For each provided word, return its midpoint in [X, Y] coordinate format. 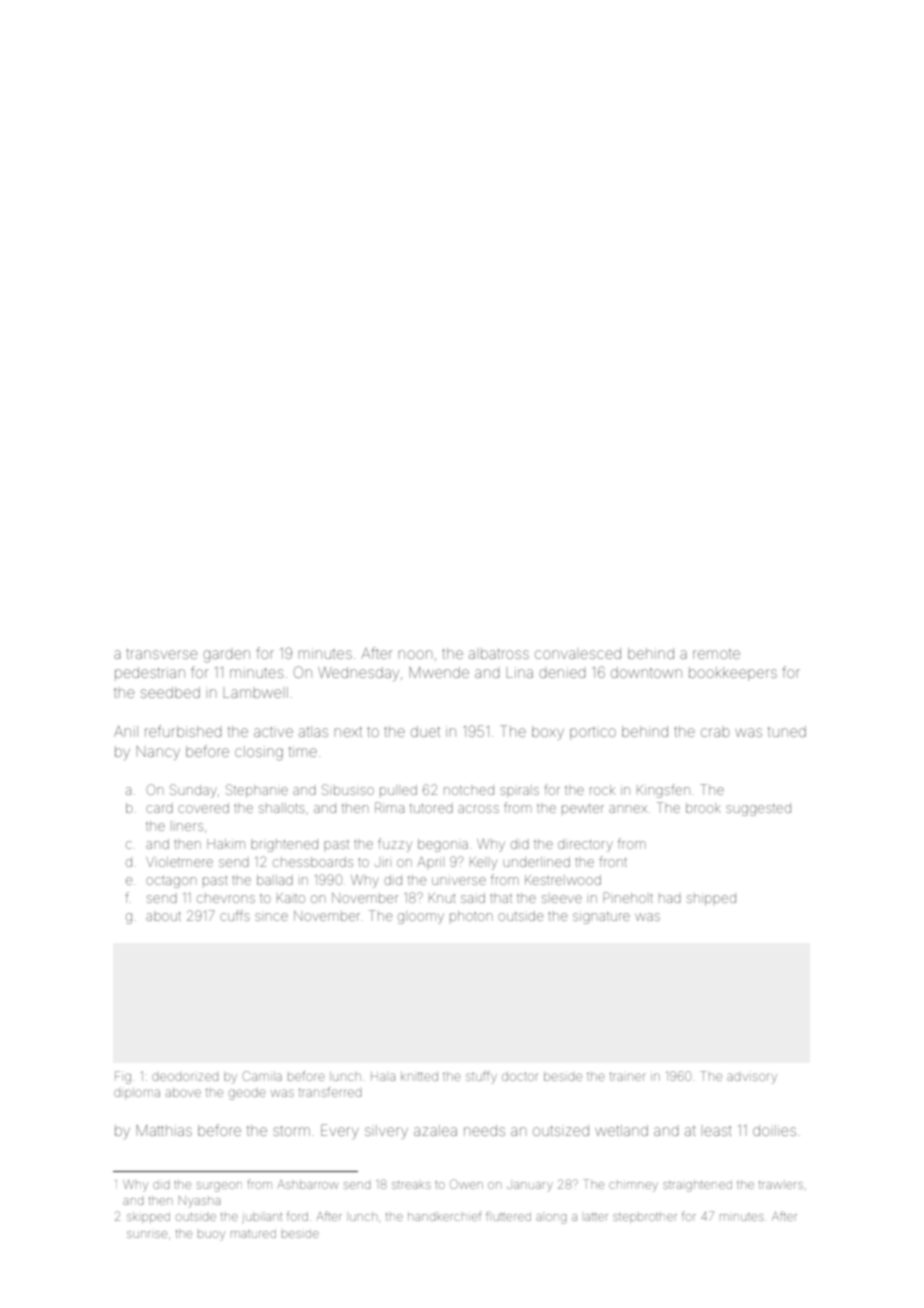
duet [425, 731]
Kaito [291, 898]
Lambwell [255, 692]
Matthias [164, 1130]
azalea [435, 1130]
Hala [383, 1076]
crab [715, 732]
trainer [628, 1076]
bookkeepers [733, 674]
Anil [126, 731]
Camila [262, 1076]
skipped [148, 1218]
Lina [519, 672]
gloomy [421, 918]
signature [601, 918]
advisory [752, 1078]
